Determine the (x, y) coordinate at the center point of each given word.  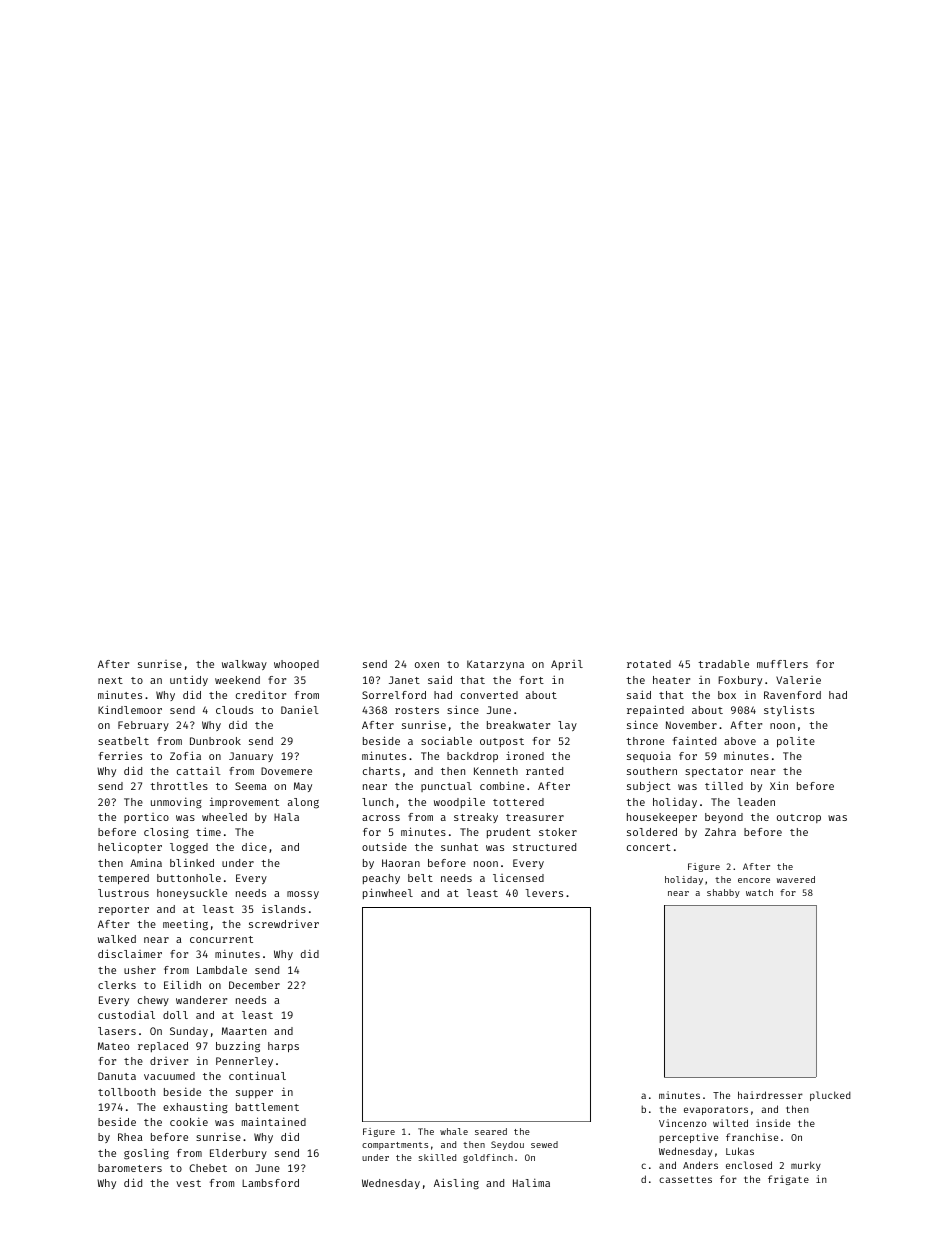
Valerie (798, 680)
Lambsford (270, 1183)
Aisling (456, 1184)
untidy (189, 680)
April (567, 665)
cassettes (685, 1179)
